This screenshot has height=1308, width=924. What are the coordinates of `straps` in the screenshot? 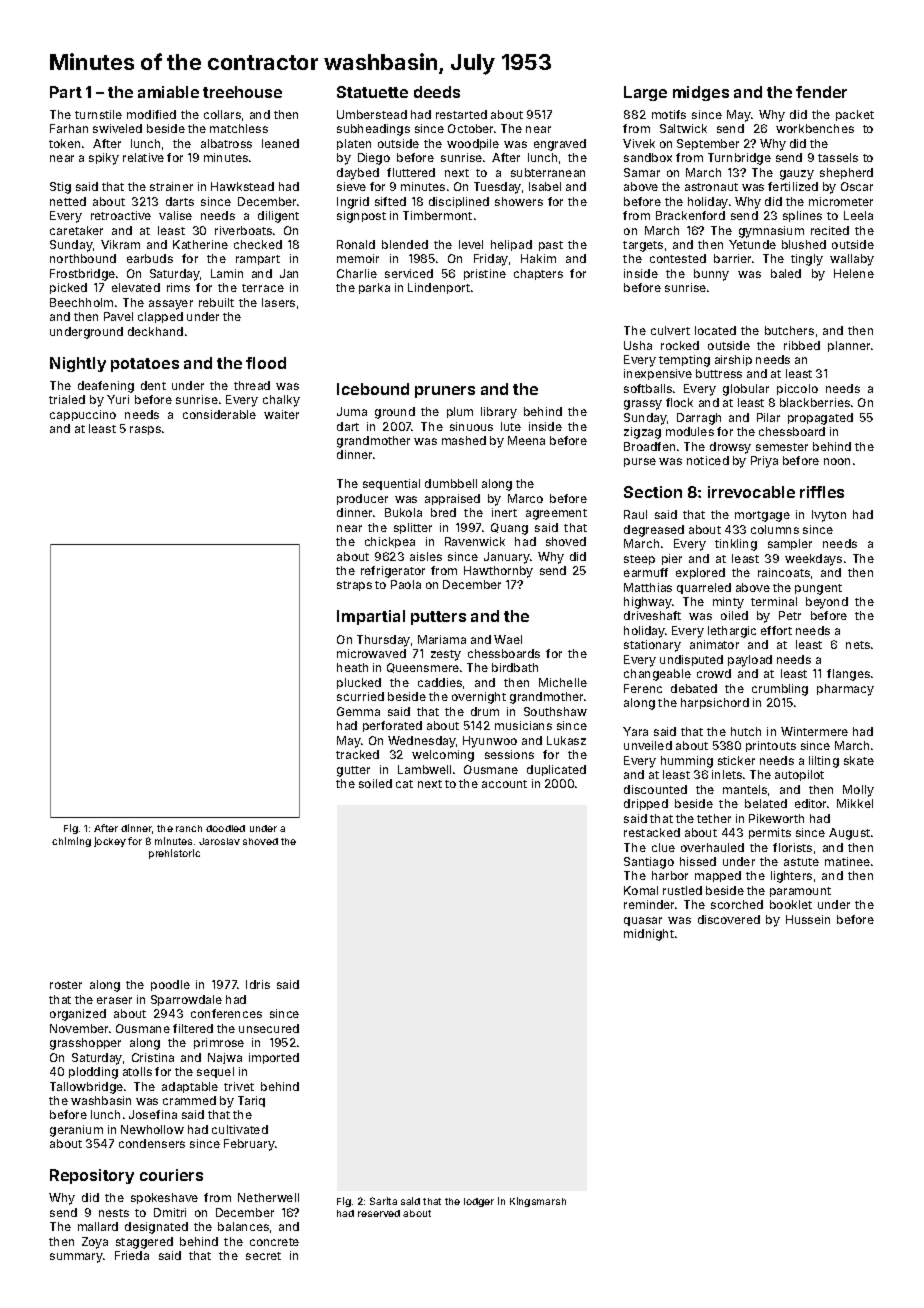 It's located at (354, 586).
